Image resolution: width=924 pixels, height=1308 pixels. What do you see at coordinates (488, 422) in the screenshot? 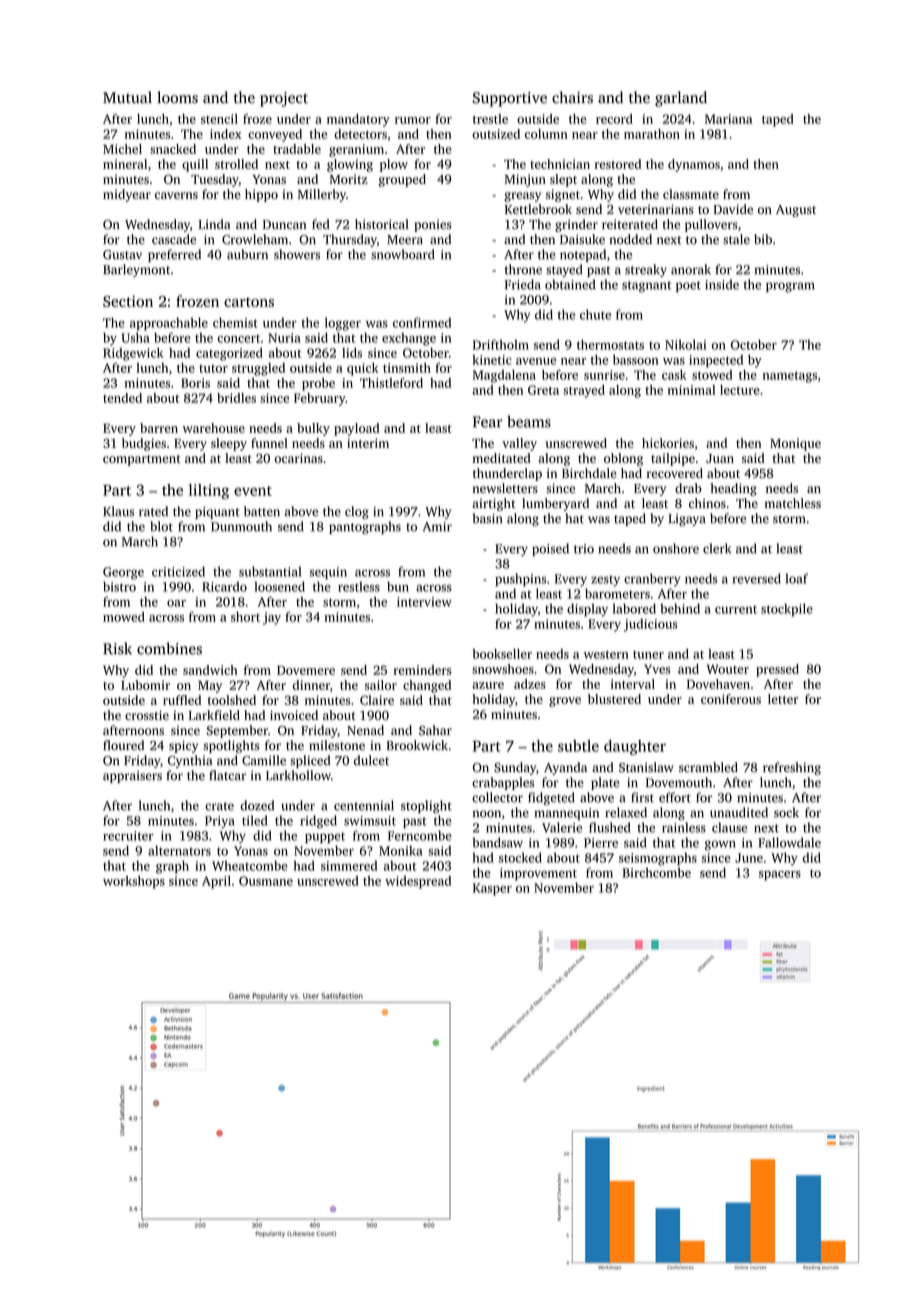
I see `Fear` at bounding box center [488, 422].
